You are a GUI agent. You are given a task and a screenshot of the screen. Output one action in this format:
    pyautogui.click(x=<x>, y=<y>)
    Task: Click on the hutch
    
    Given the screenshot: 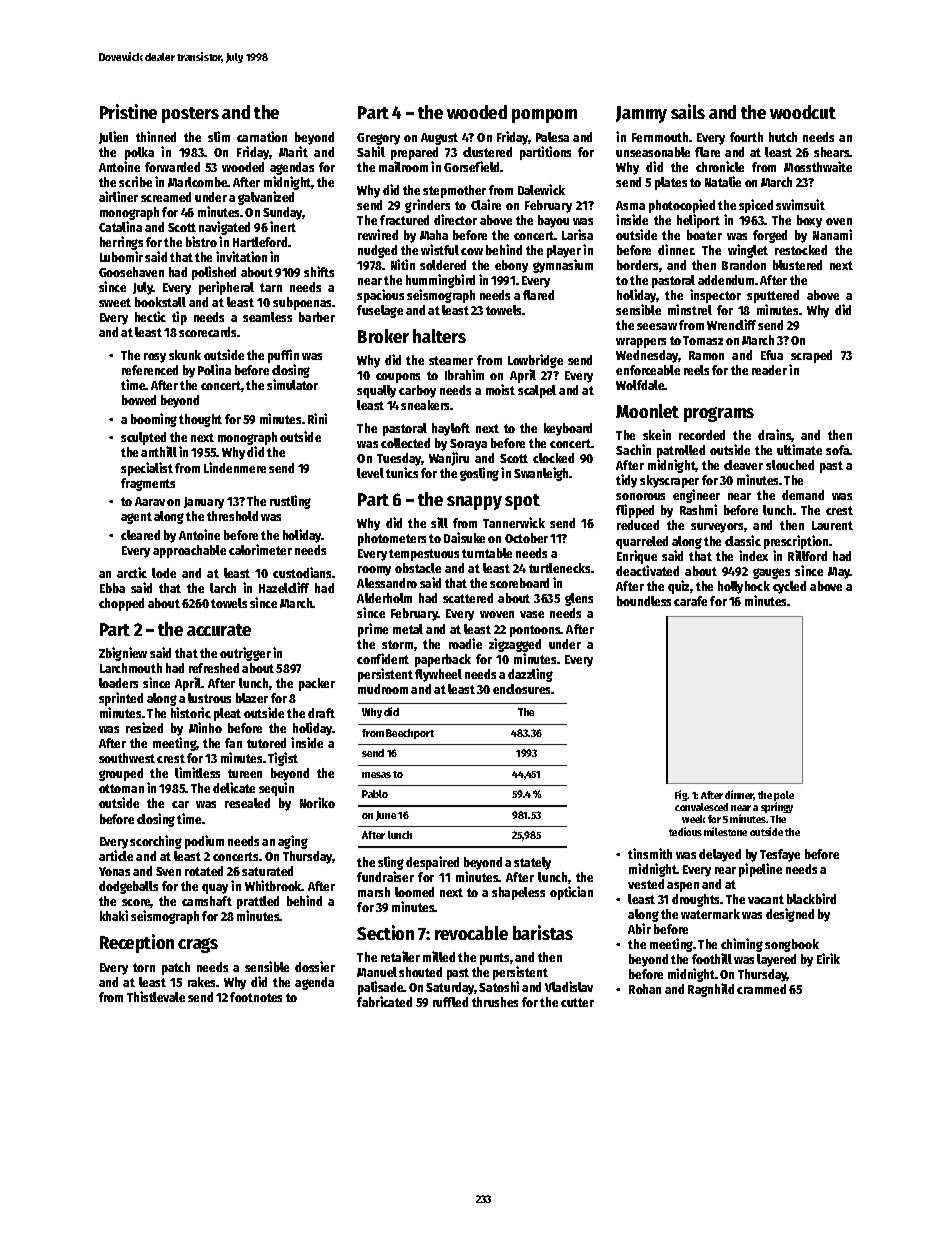 What is the action you would take?
    pyautogui.click(x=783, y=137)
